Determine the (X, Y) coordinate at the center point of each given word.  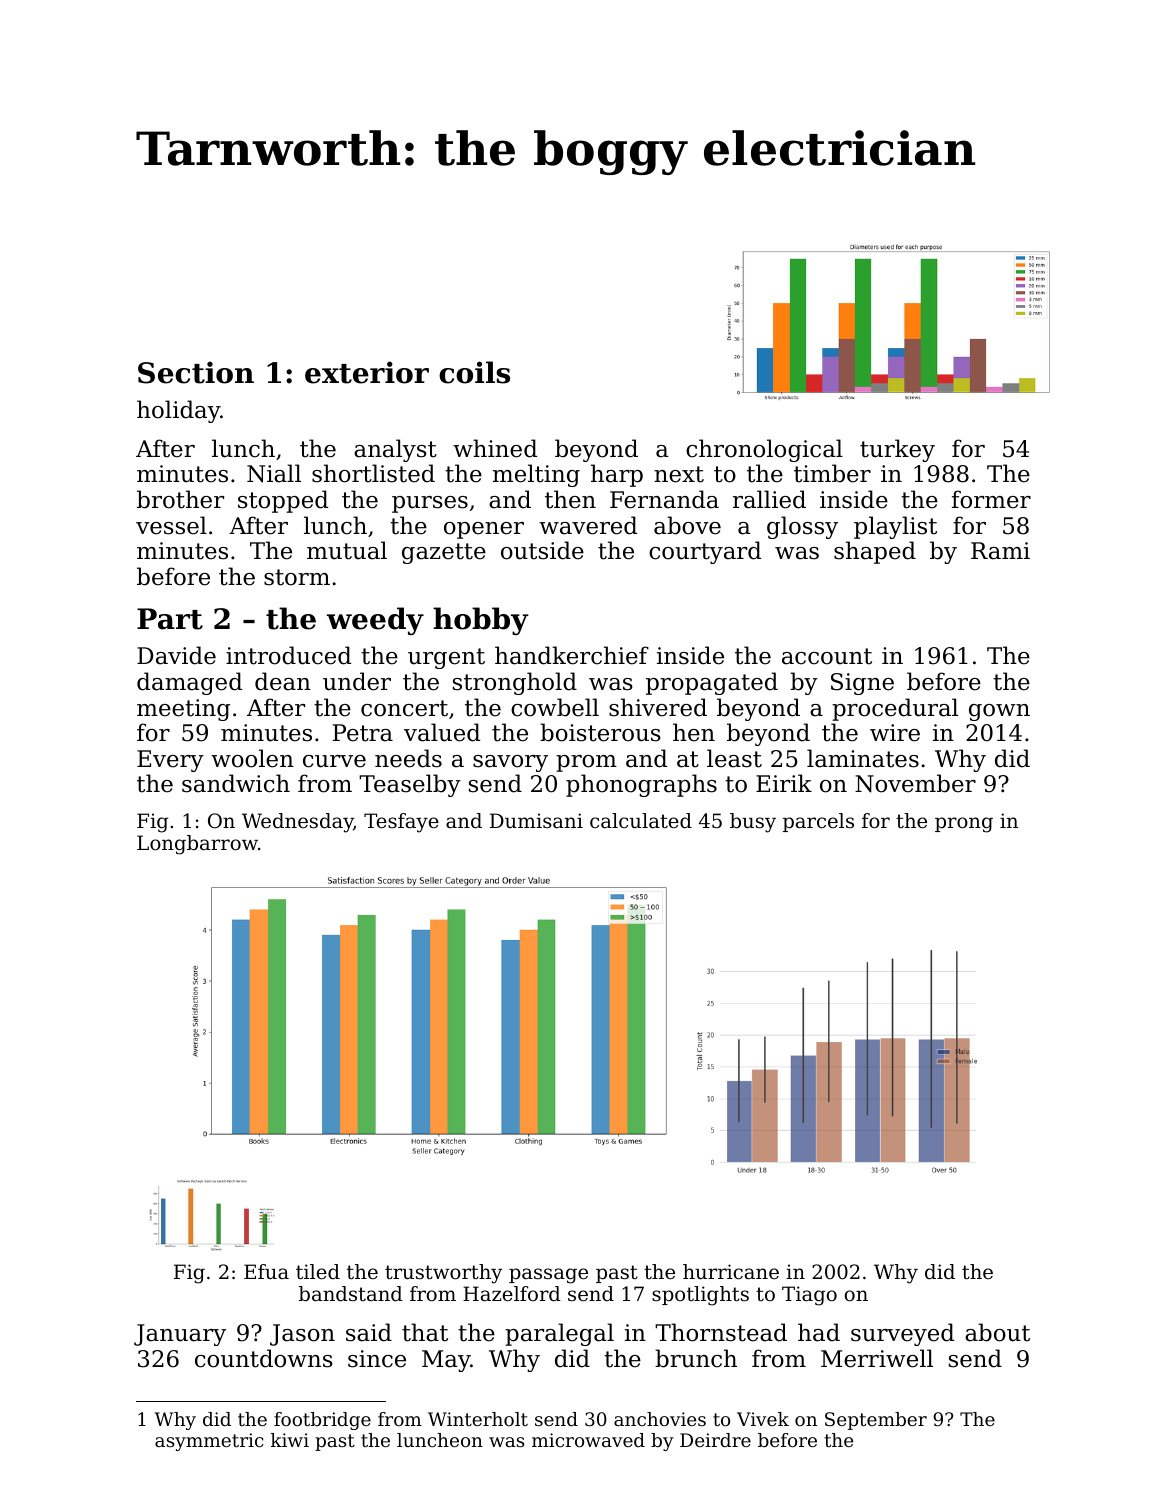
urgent (446, 658)
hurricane (731, 1272)
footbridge (322, 1421)
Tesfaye (401, 823)
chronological (764, 450)
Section (196, 372)
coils (474, 372)
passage (548, 1276)
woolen (252, 758)
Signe (862, 684)
